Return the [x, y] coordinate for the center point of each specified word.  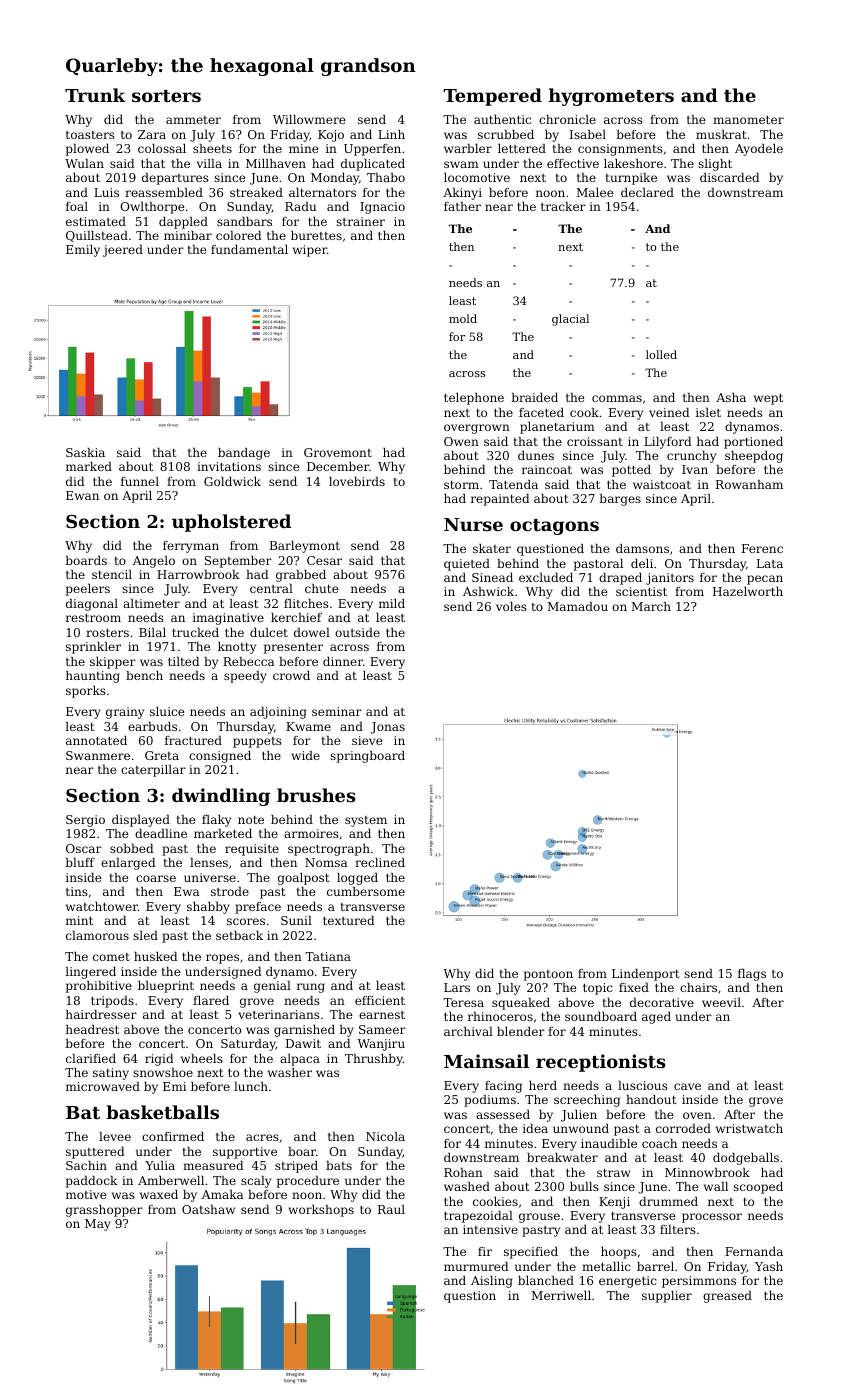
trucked [195, 632]
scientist [641, 591]
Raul [391, 1209]
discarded [730, 177]
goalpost [303, 879]
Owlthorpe [152, 208]
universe [210, 877]
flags [752, 975]
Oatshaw [208, 1209]
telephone [474, 399]
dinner [343, 661]
